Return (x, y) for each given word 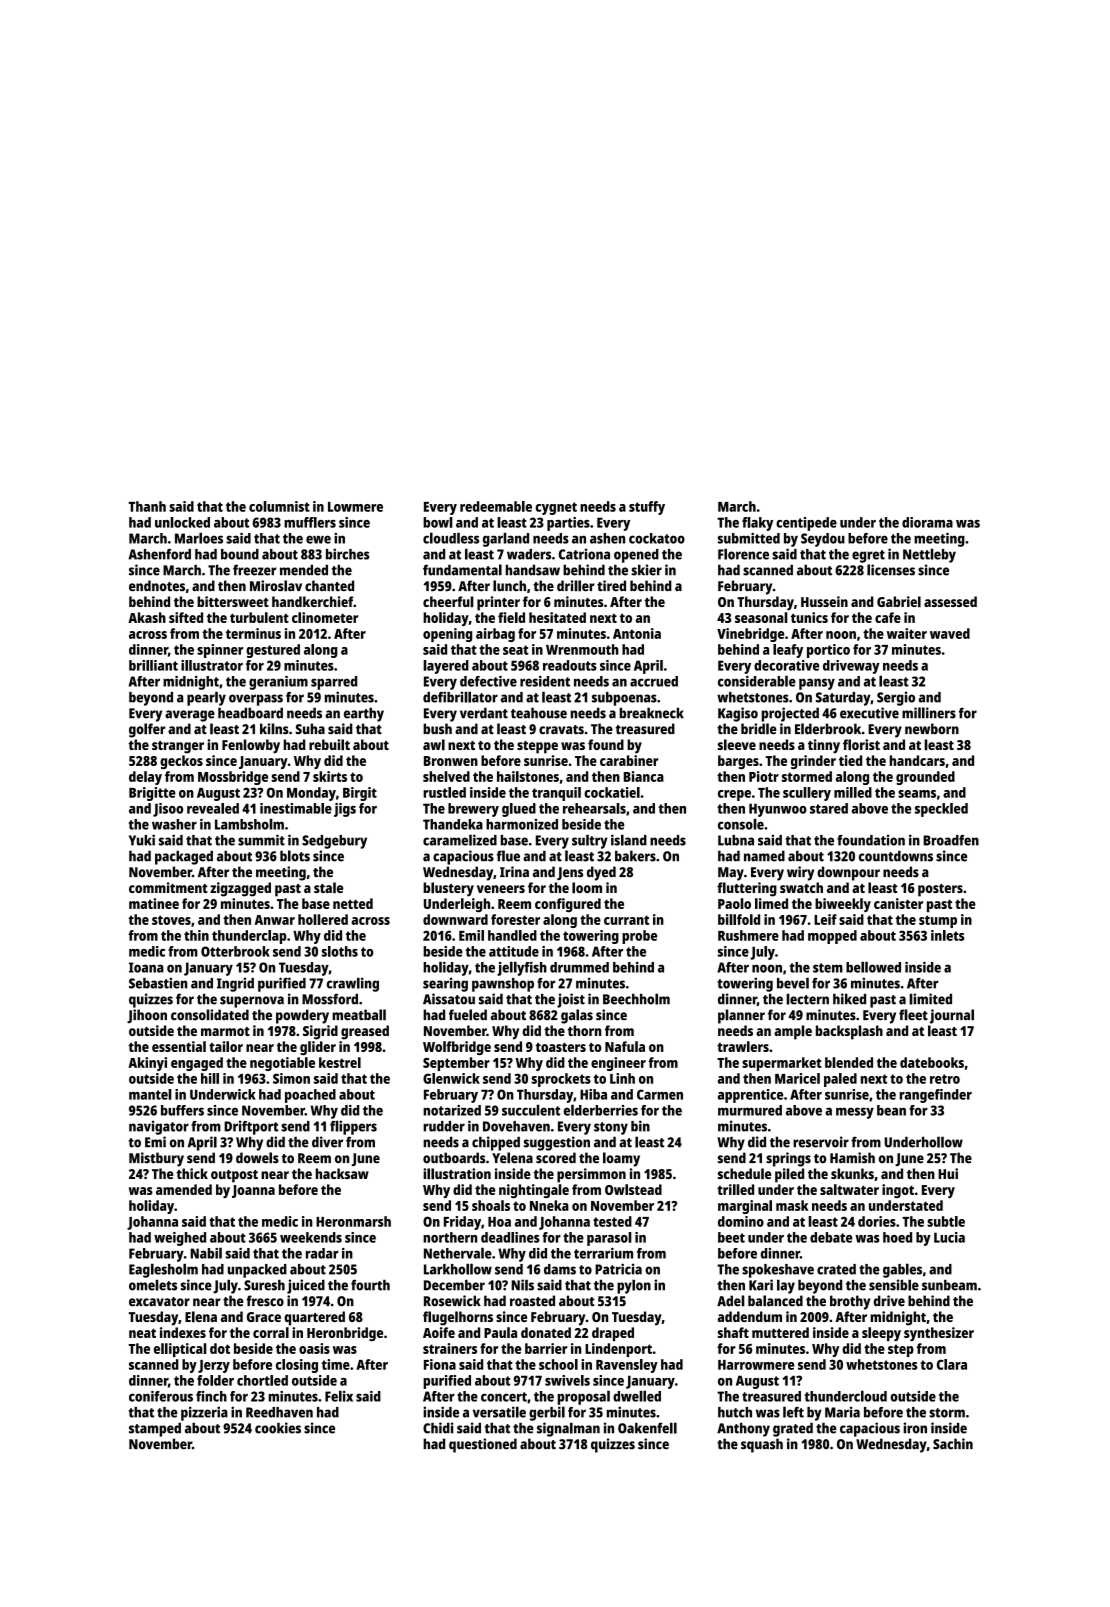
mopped (832, 937)
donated (546, 1332)
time (336, 1364)
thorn (584, 1030)
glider (318, 1048)
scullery (807, 794)
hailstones (528, 776)
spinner (220, 651)
